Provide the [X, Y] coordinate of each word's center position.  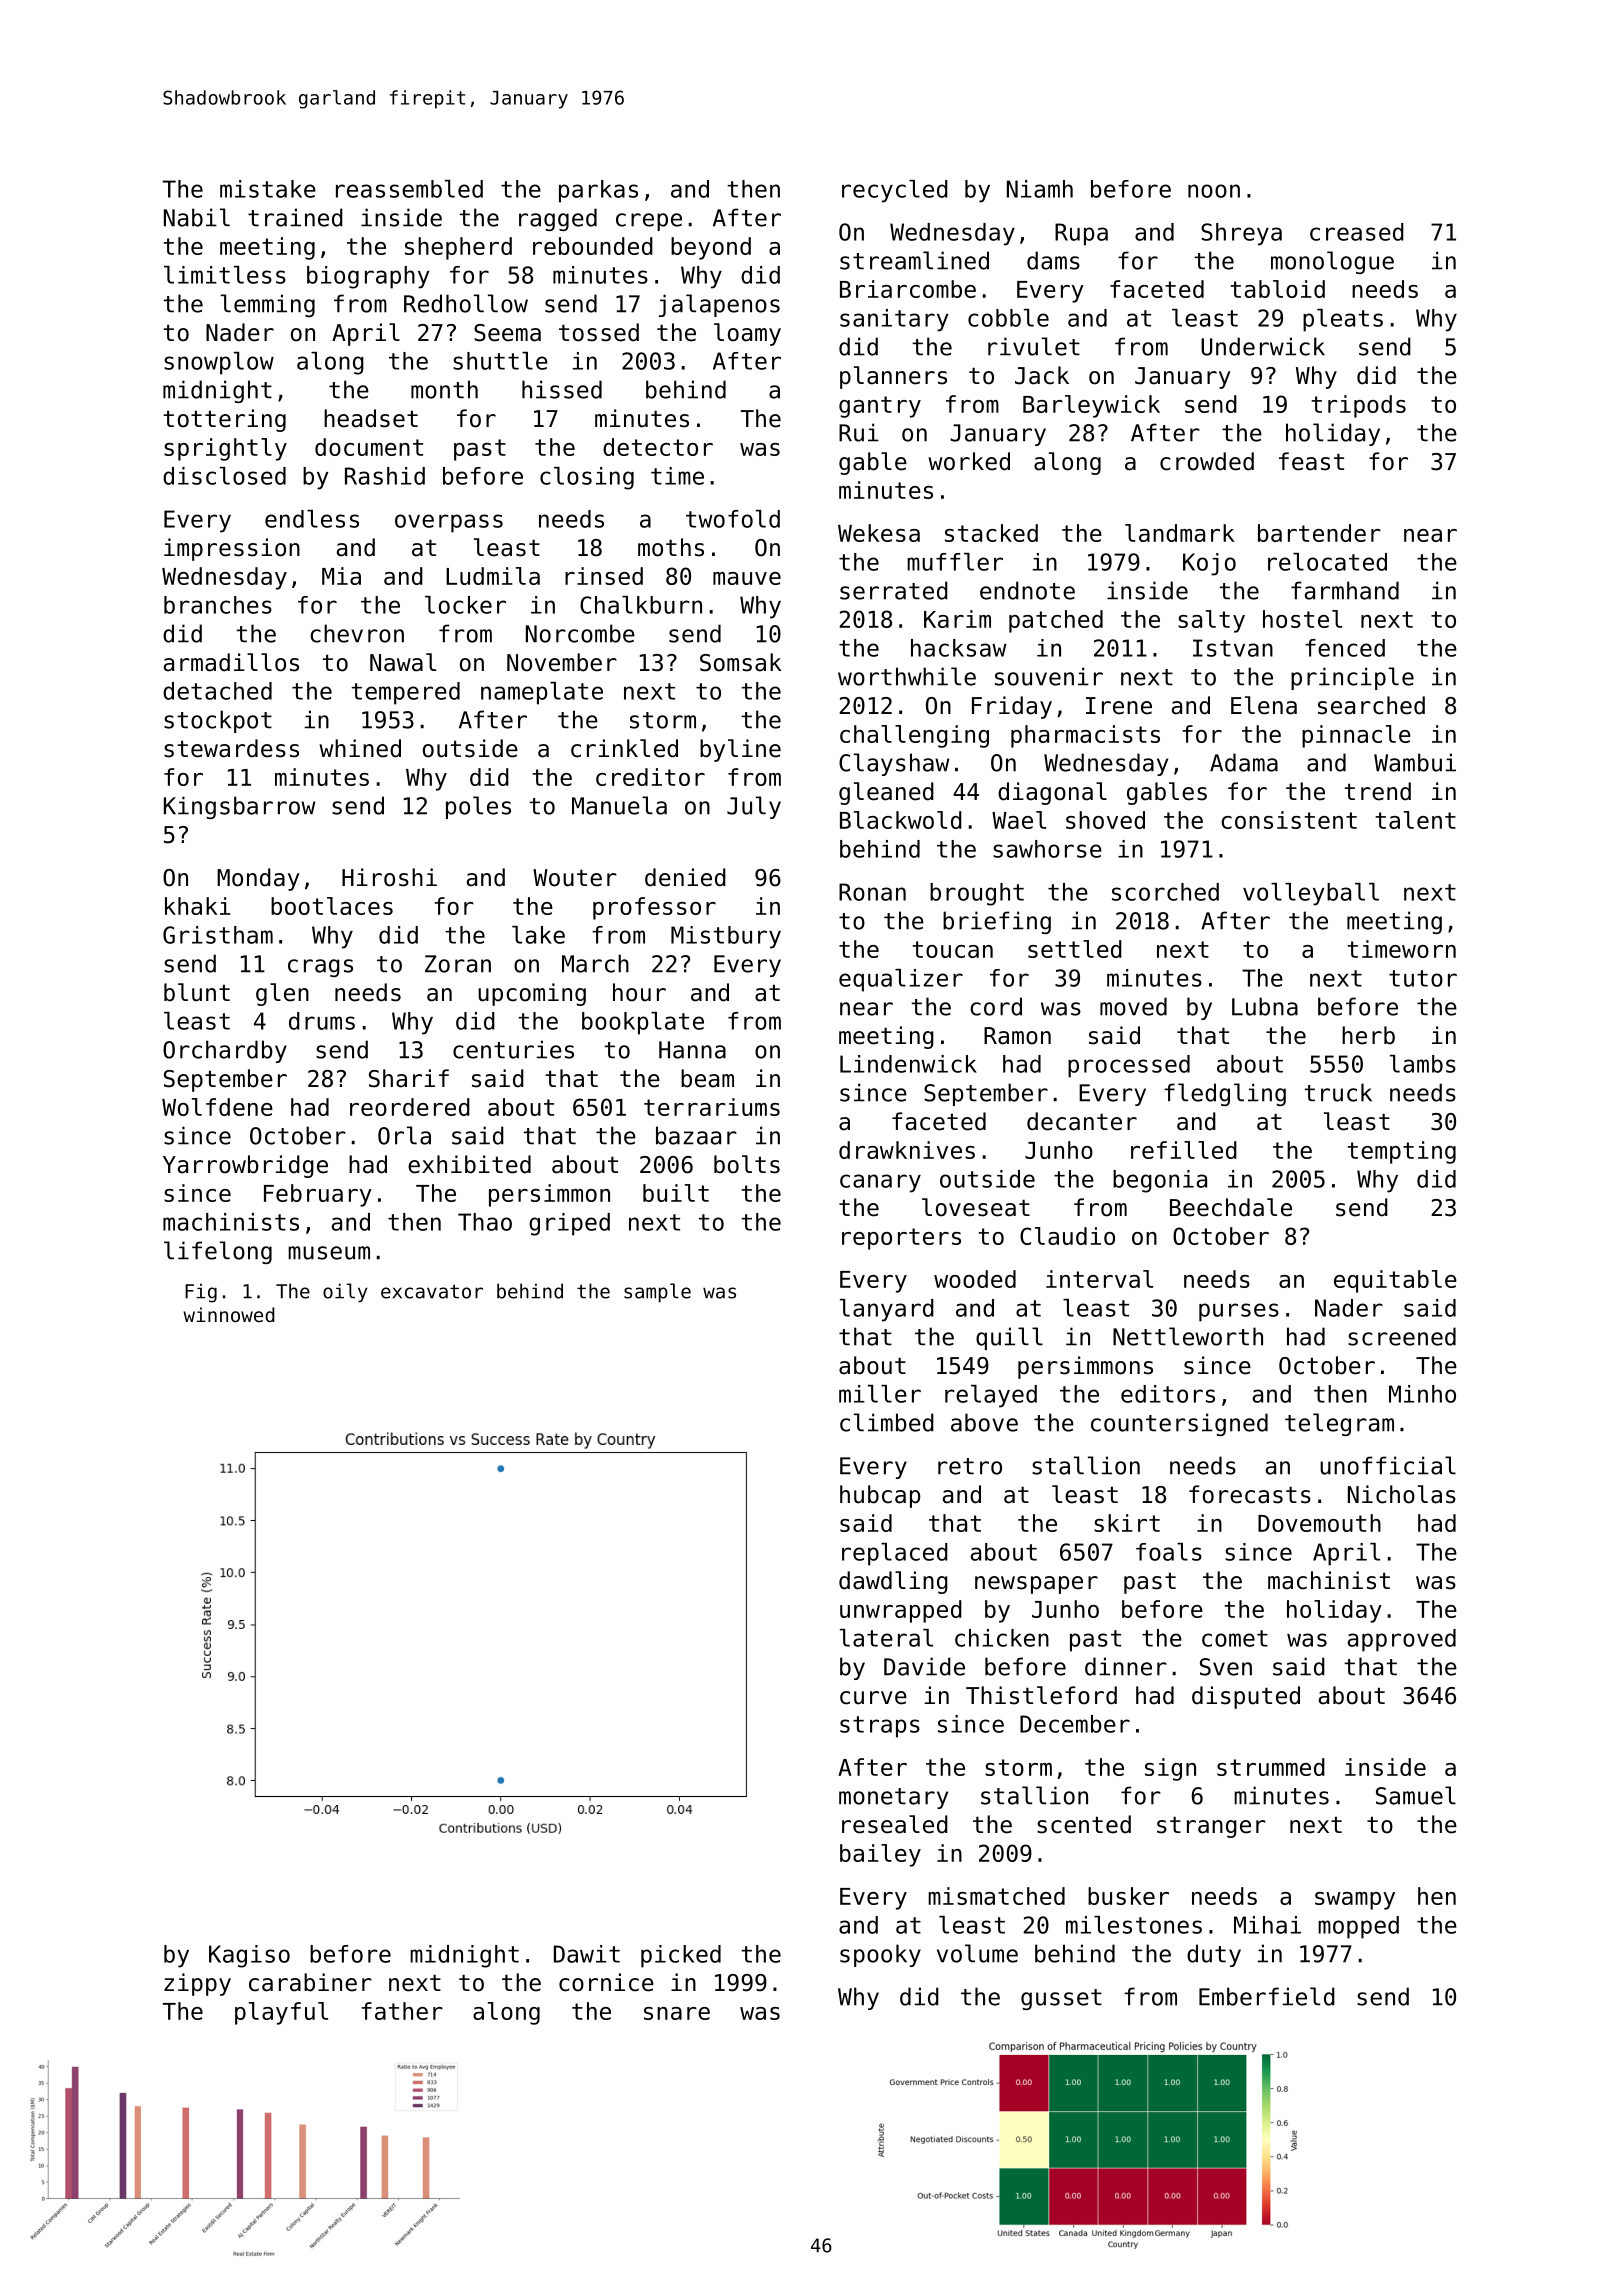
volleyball [1311, 894]
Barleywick [1091, 406]
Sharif [409, 1078]
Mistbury [726, 937]
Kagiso [249, 1956]
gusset [1061, 1999]
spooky [880, 1955]
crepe [649, 222]
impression [232, 549]
